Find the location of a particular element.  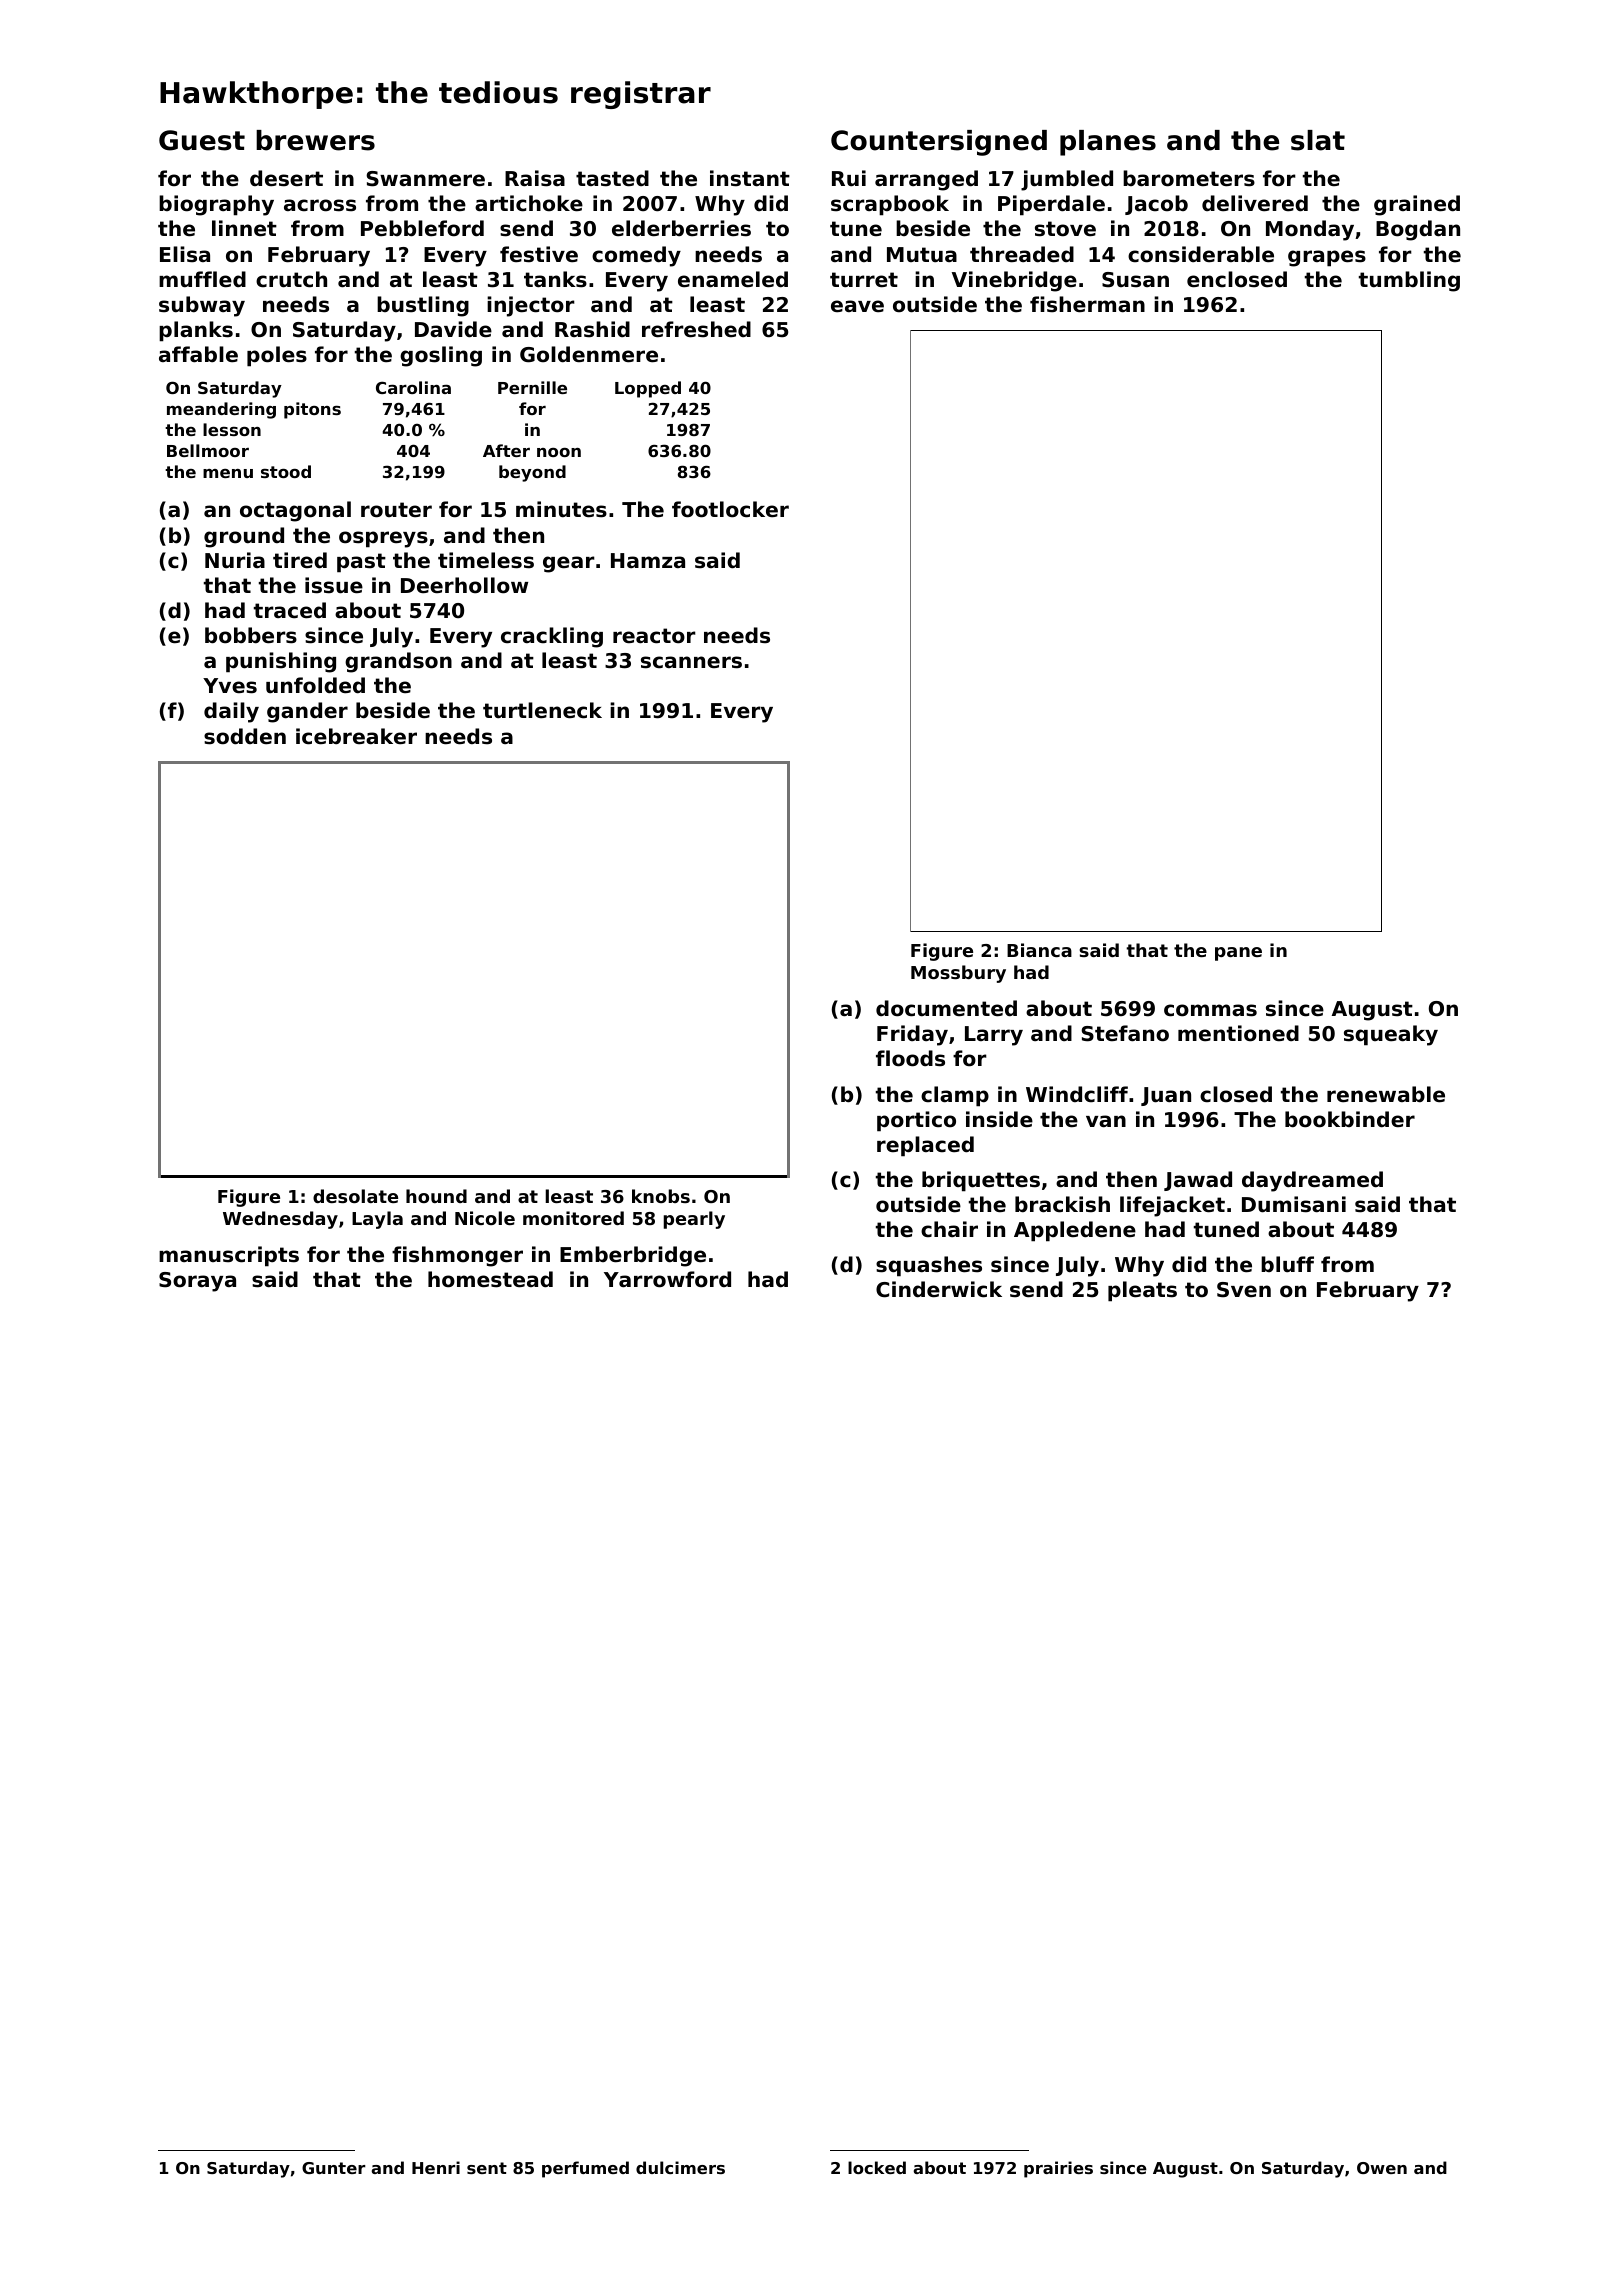

pane is located at coordinates (1238, 954).
